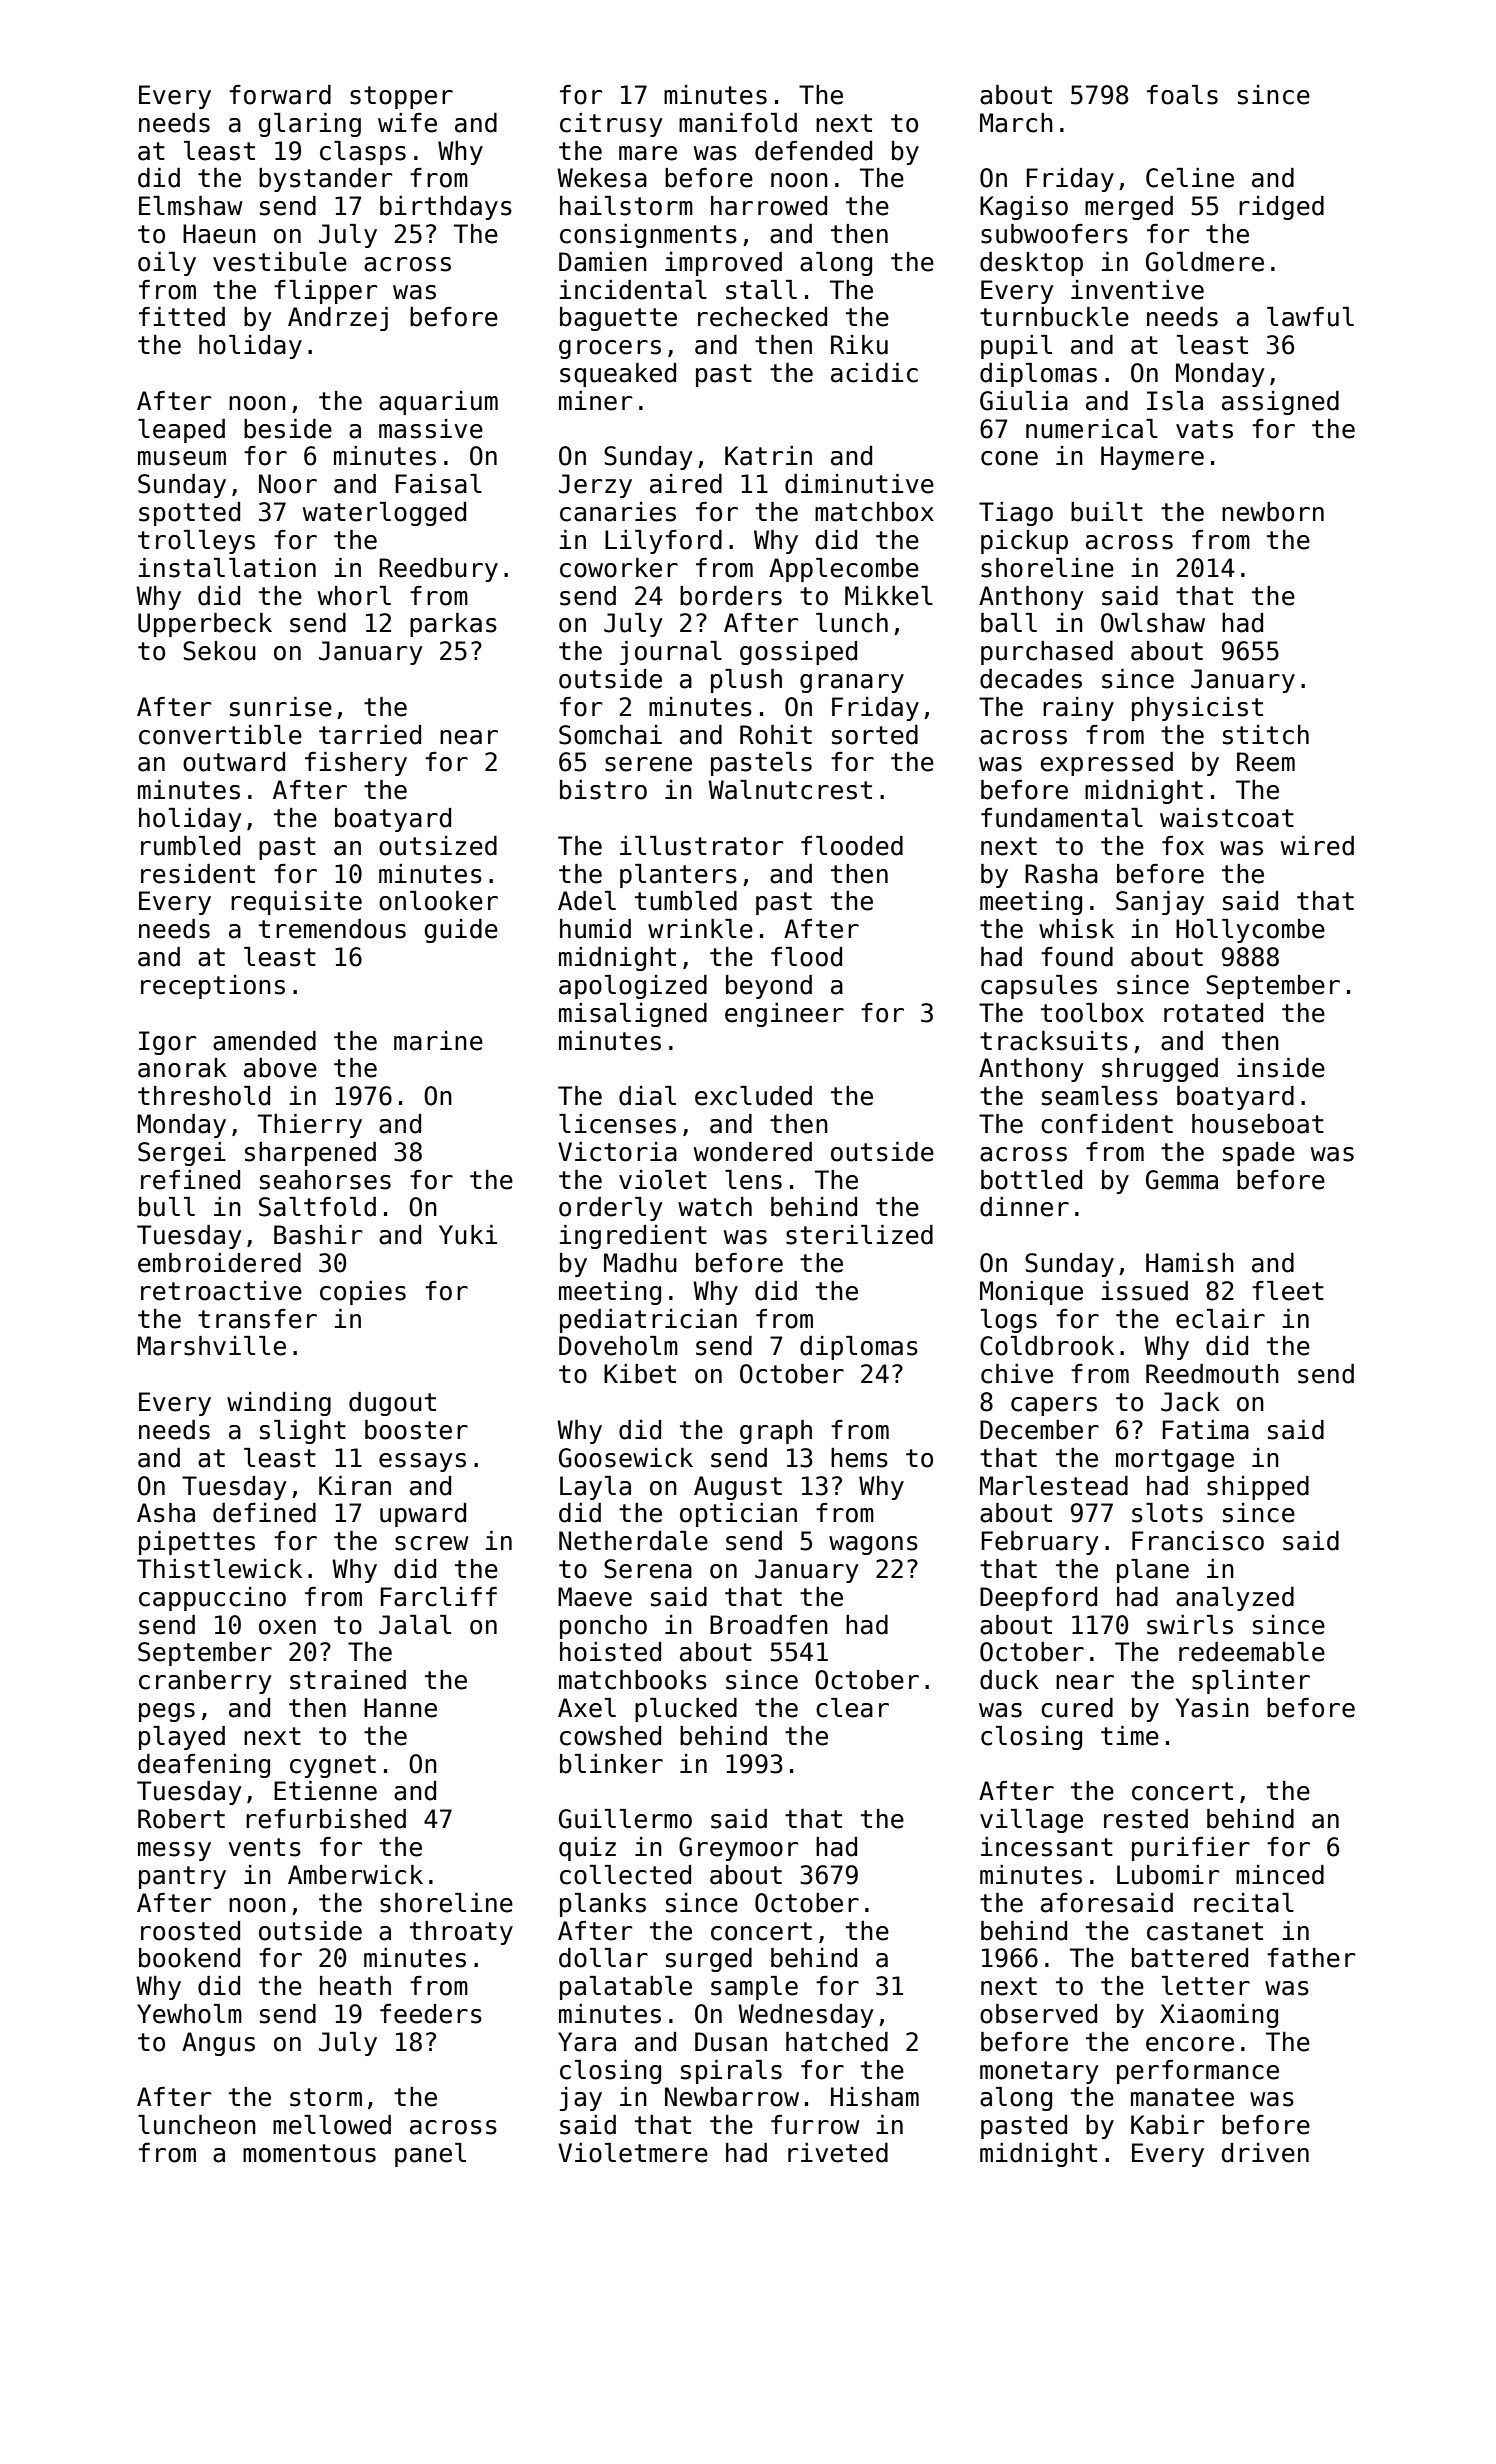 The width and height of the document is (1496, 2464). What do you see at coordinates (859, 1235) in the document?
I see `sterilized` at bounding box center [859, 1235].
